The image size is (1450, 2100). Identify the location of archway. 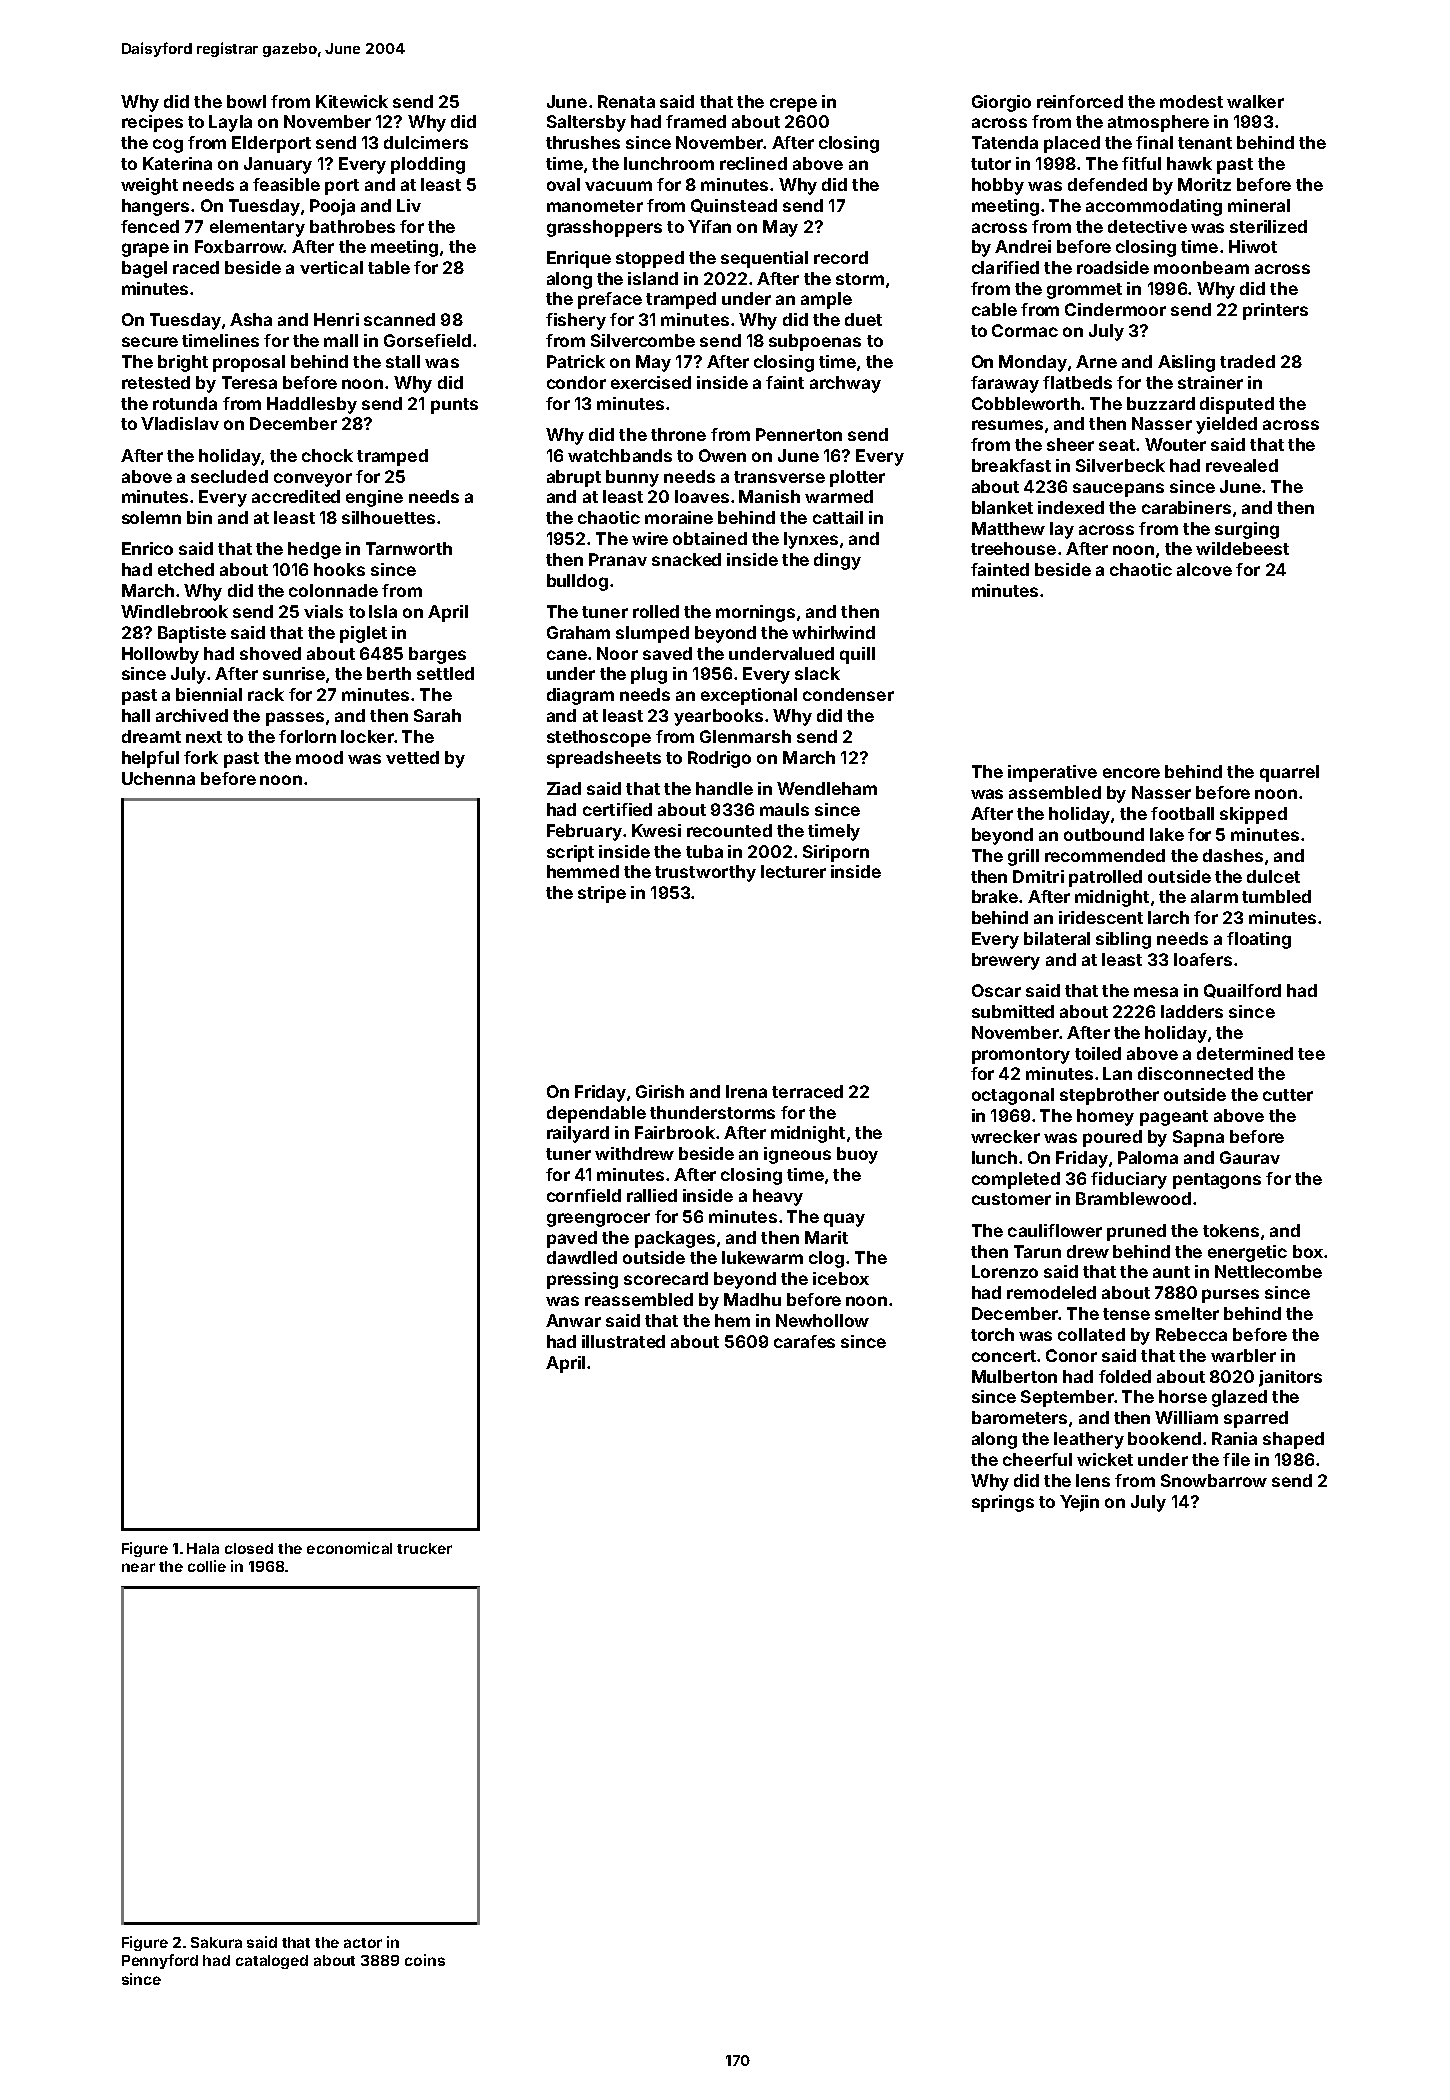
(845, 384).
